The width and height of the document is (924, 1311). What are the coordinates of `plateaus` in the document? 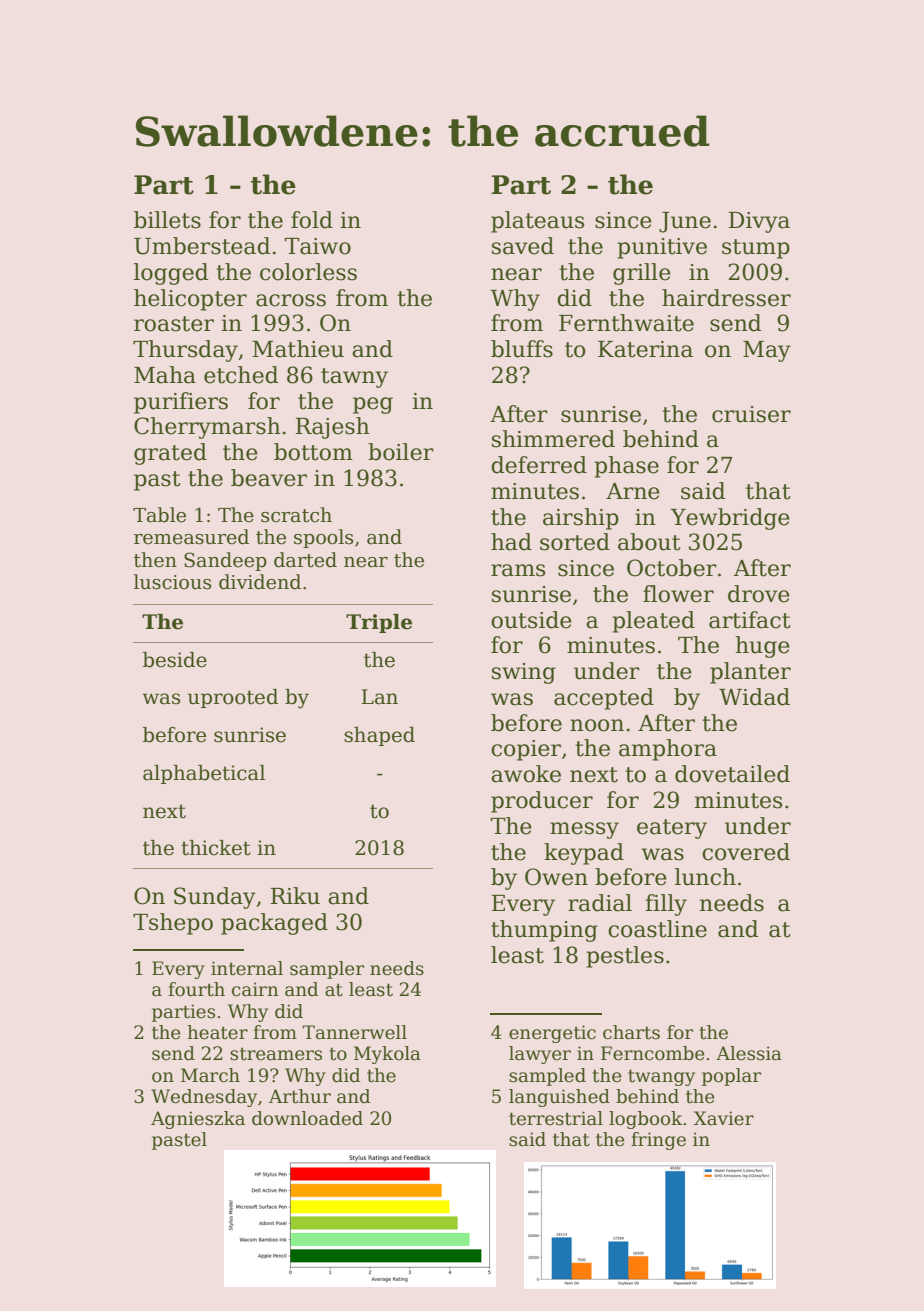 It's located at (537, 222).
